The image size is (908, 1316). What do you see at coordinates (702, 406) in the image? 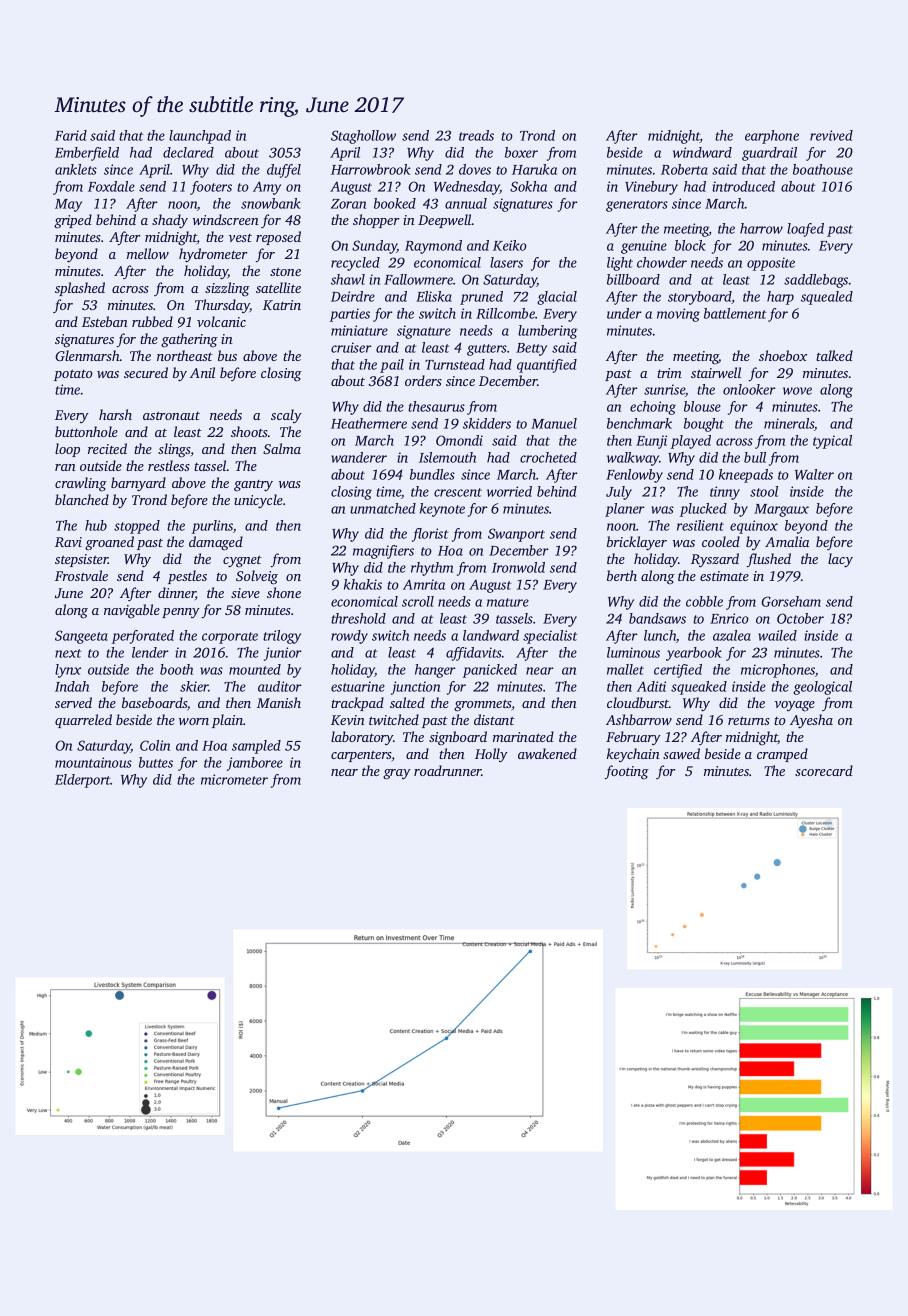
I see `blouse` at bounding box center [702, 406].
